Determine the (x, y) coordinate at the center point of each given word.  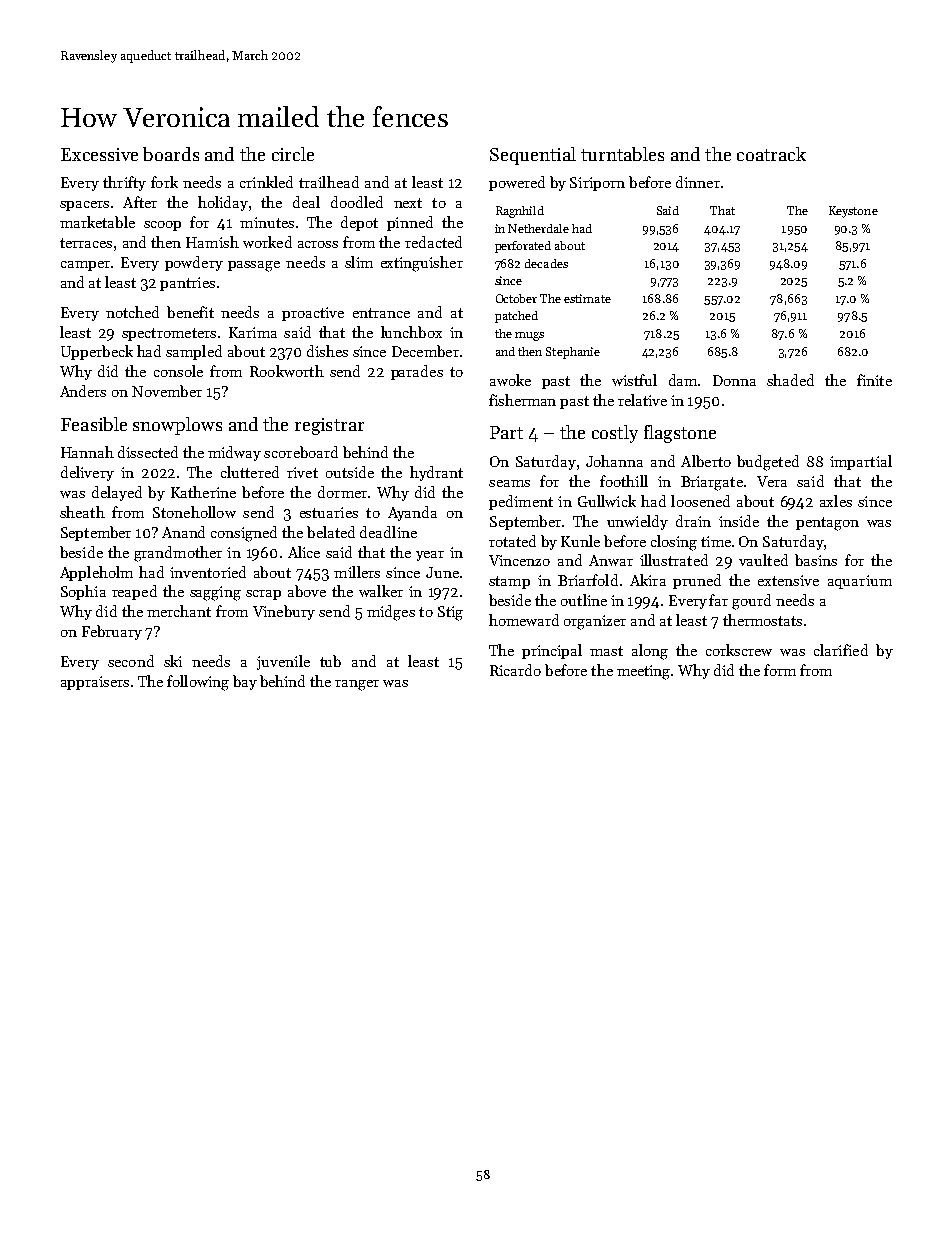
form (780, 670)
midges (391, 613)
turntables (622, 154)
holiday (223, 203)
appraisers (95, 683)
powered (517, 183)
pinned (410, 223)
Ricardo (515, 670)
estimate (587, 298)
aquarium (860, 582)
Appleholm (96, 573)
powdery (194, 263)
